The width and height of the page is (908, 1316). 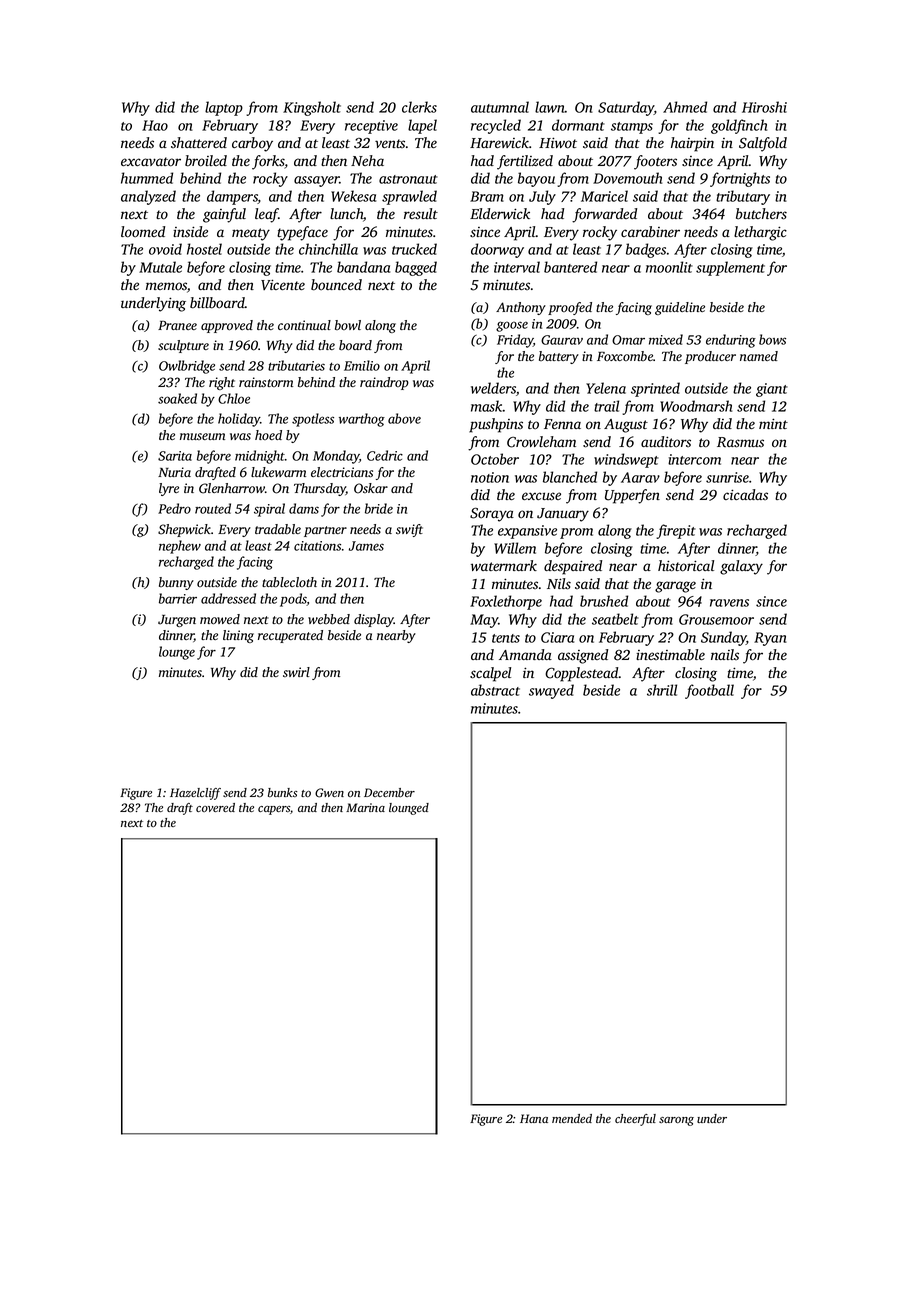 I want to click on sarong, so click(x=676, y=1121).
